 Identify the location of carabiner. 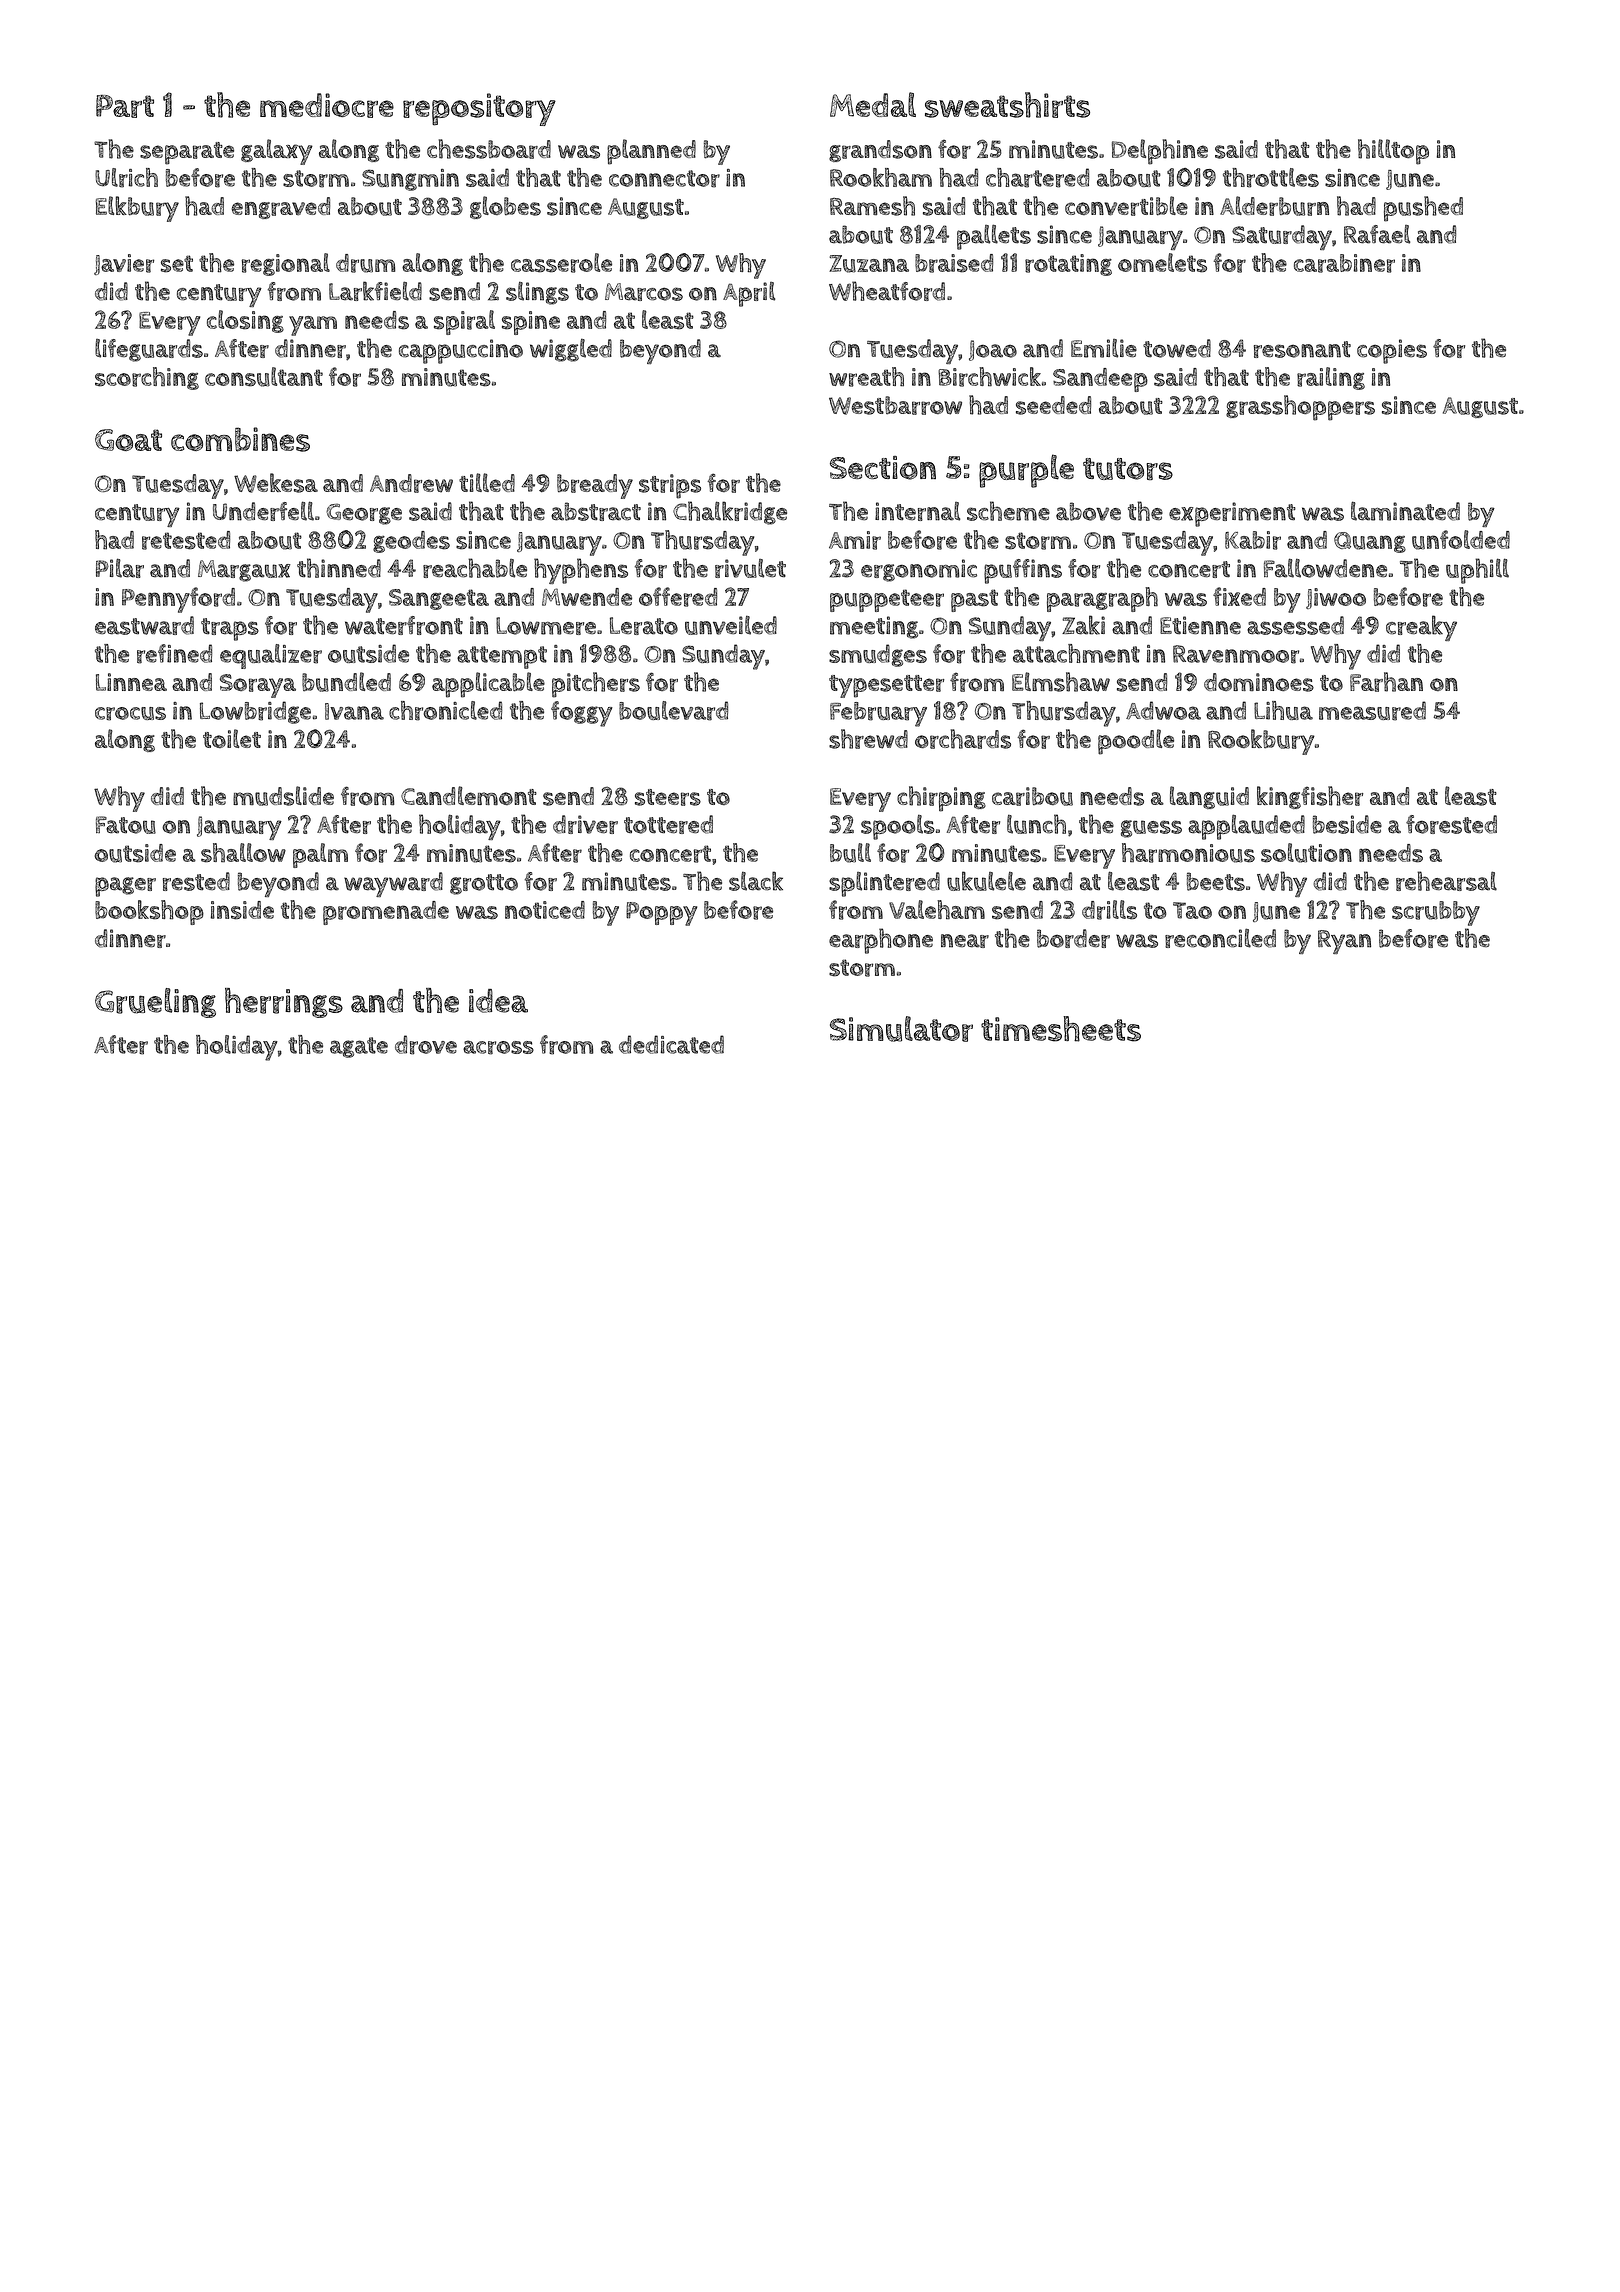
(1344, 263).
